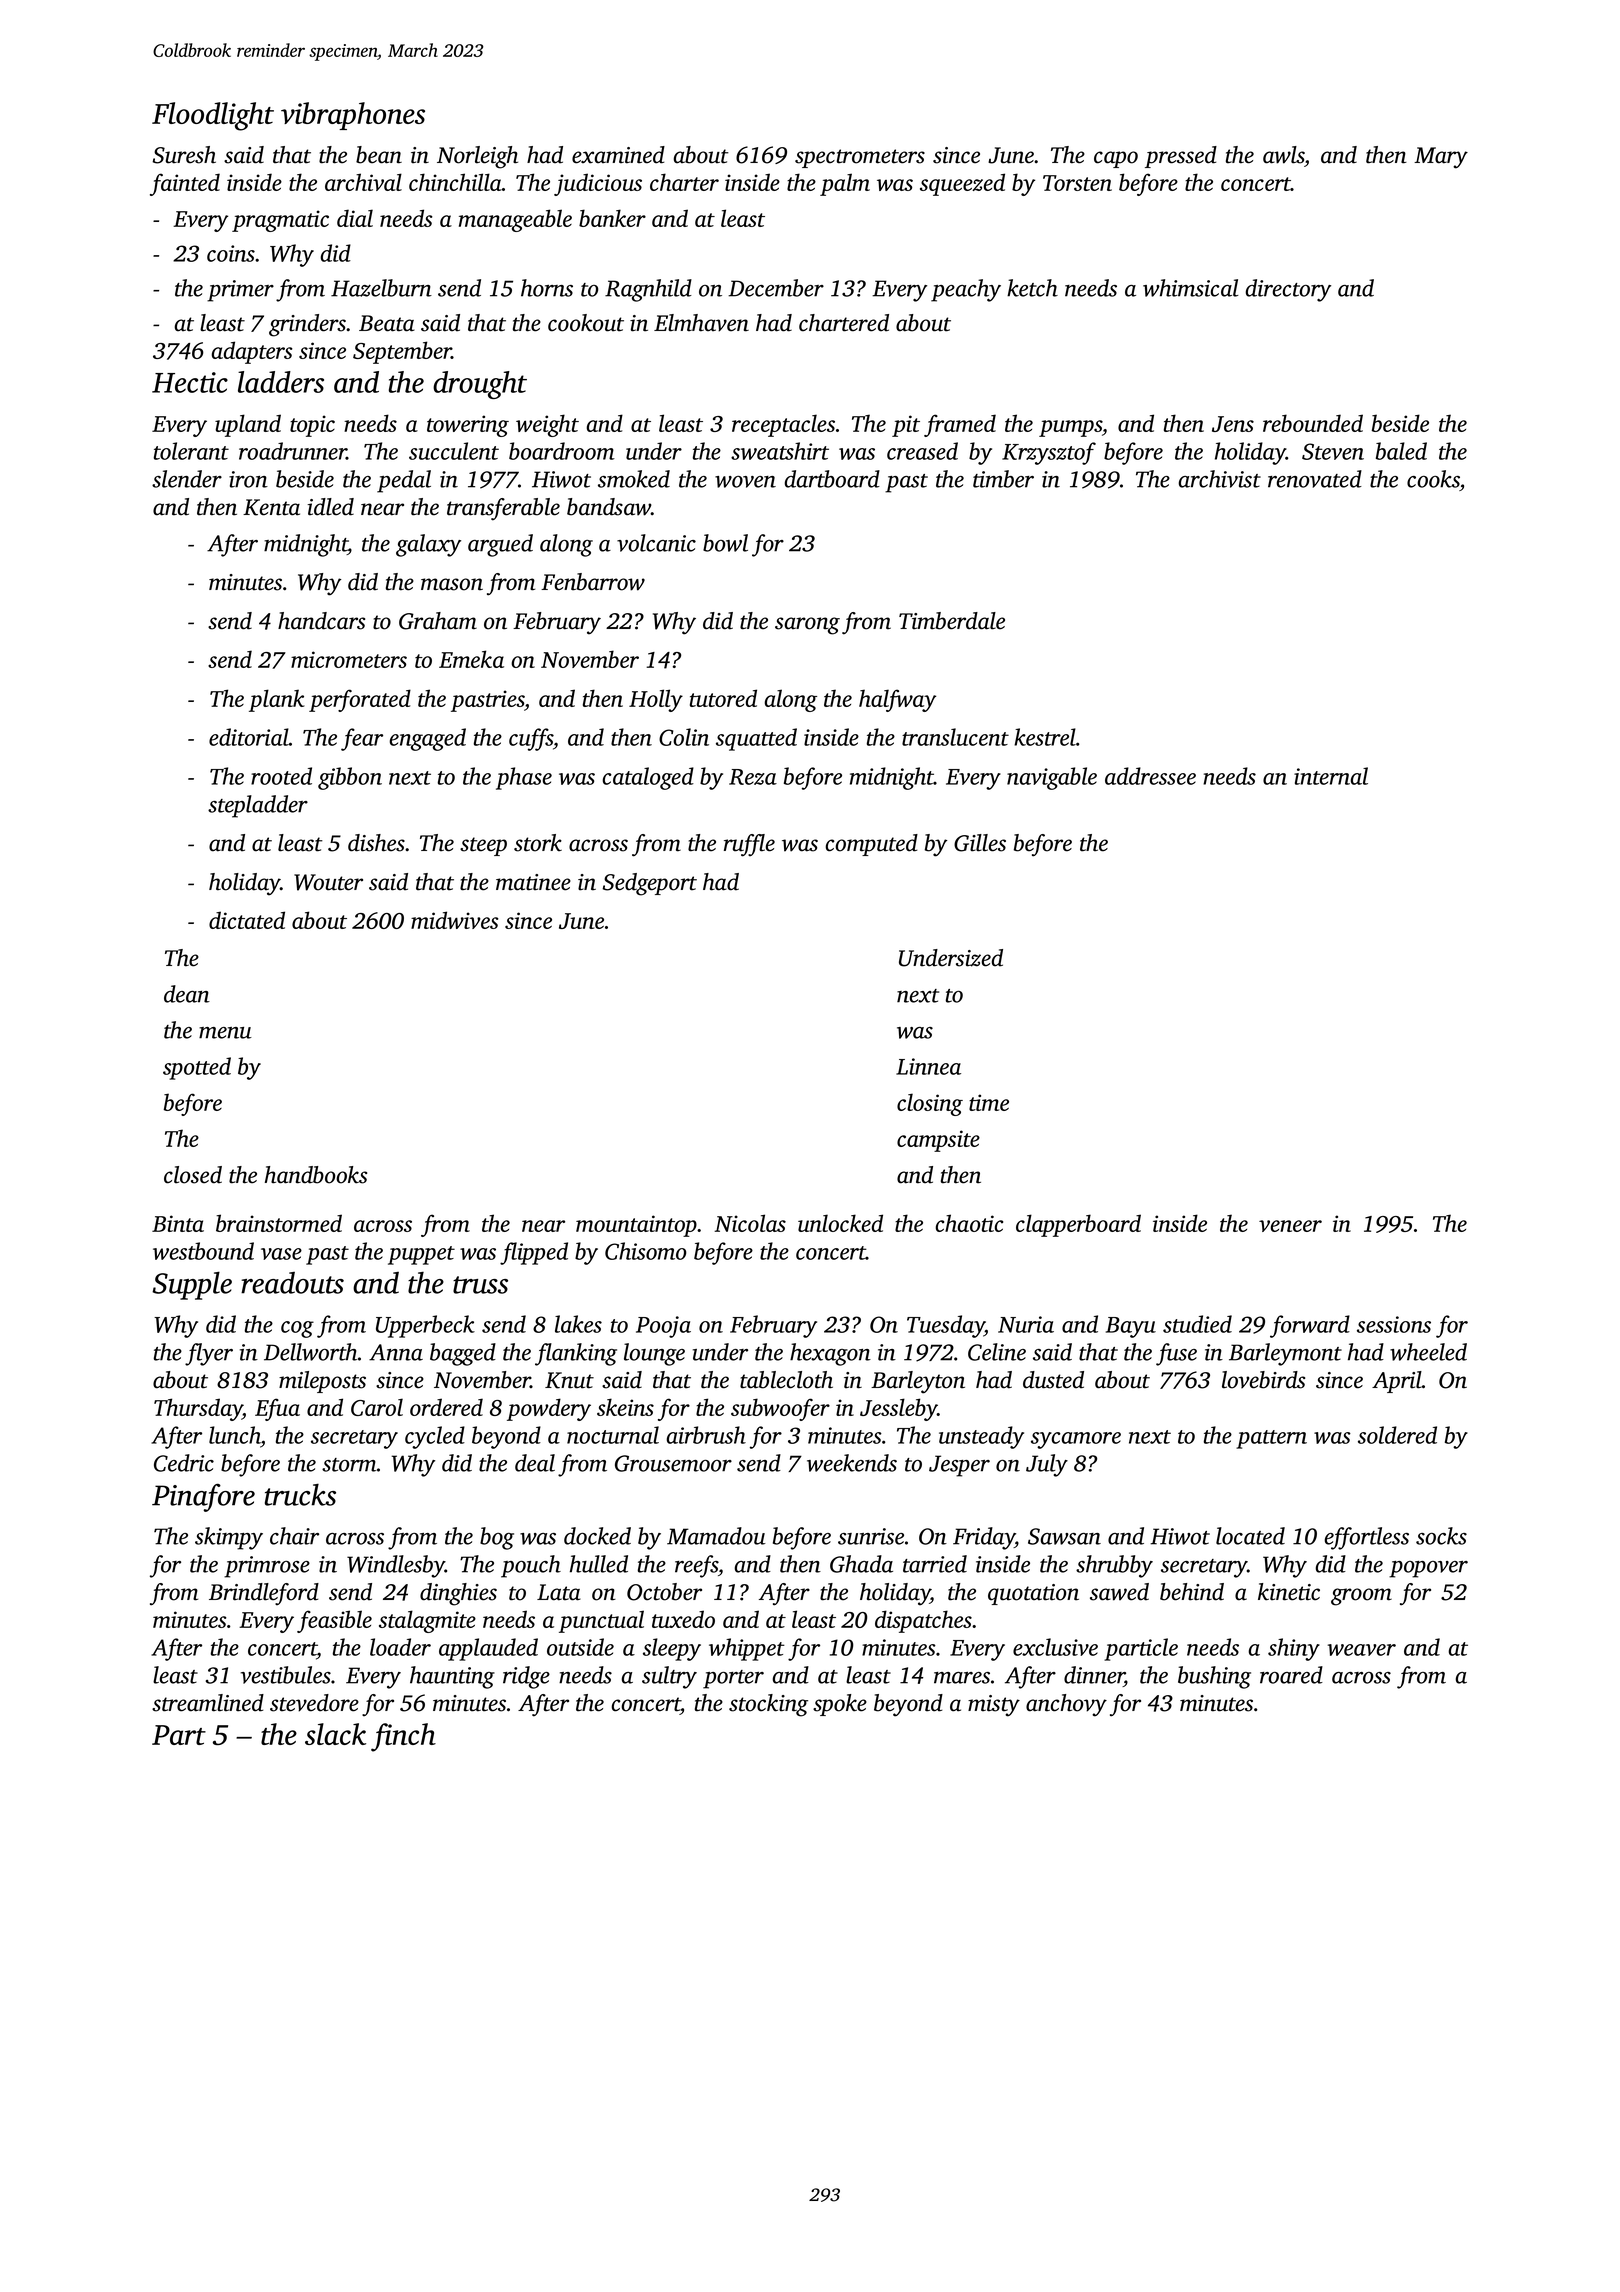  I want to click on stevedore, so click(314, 1703).
